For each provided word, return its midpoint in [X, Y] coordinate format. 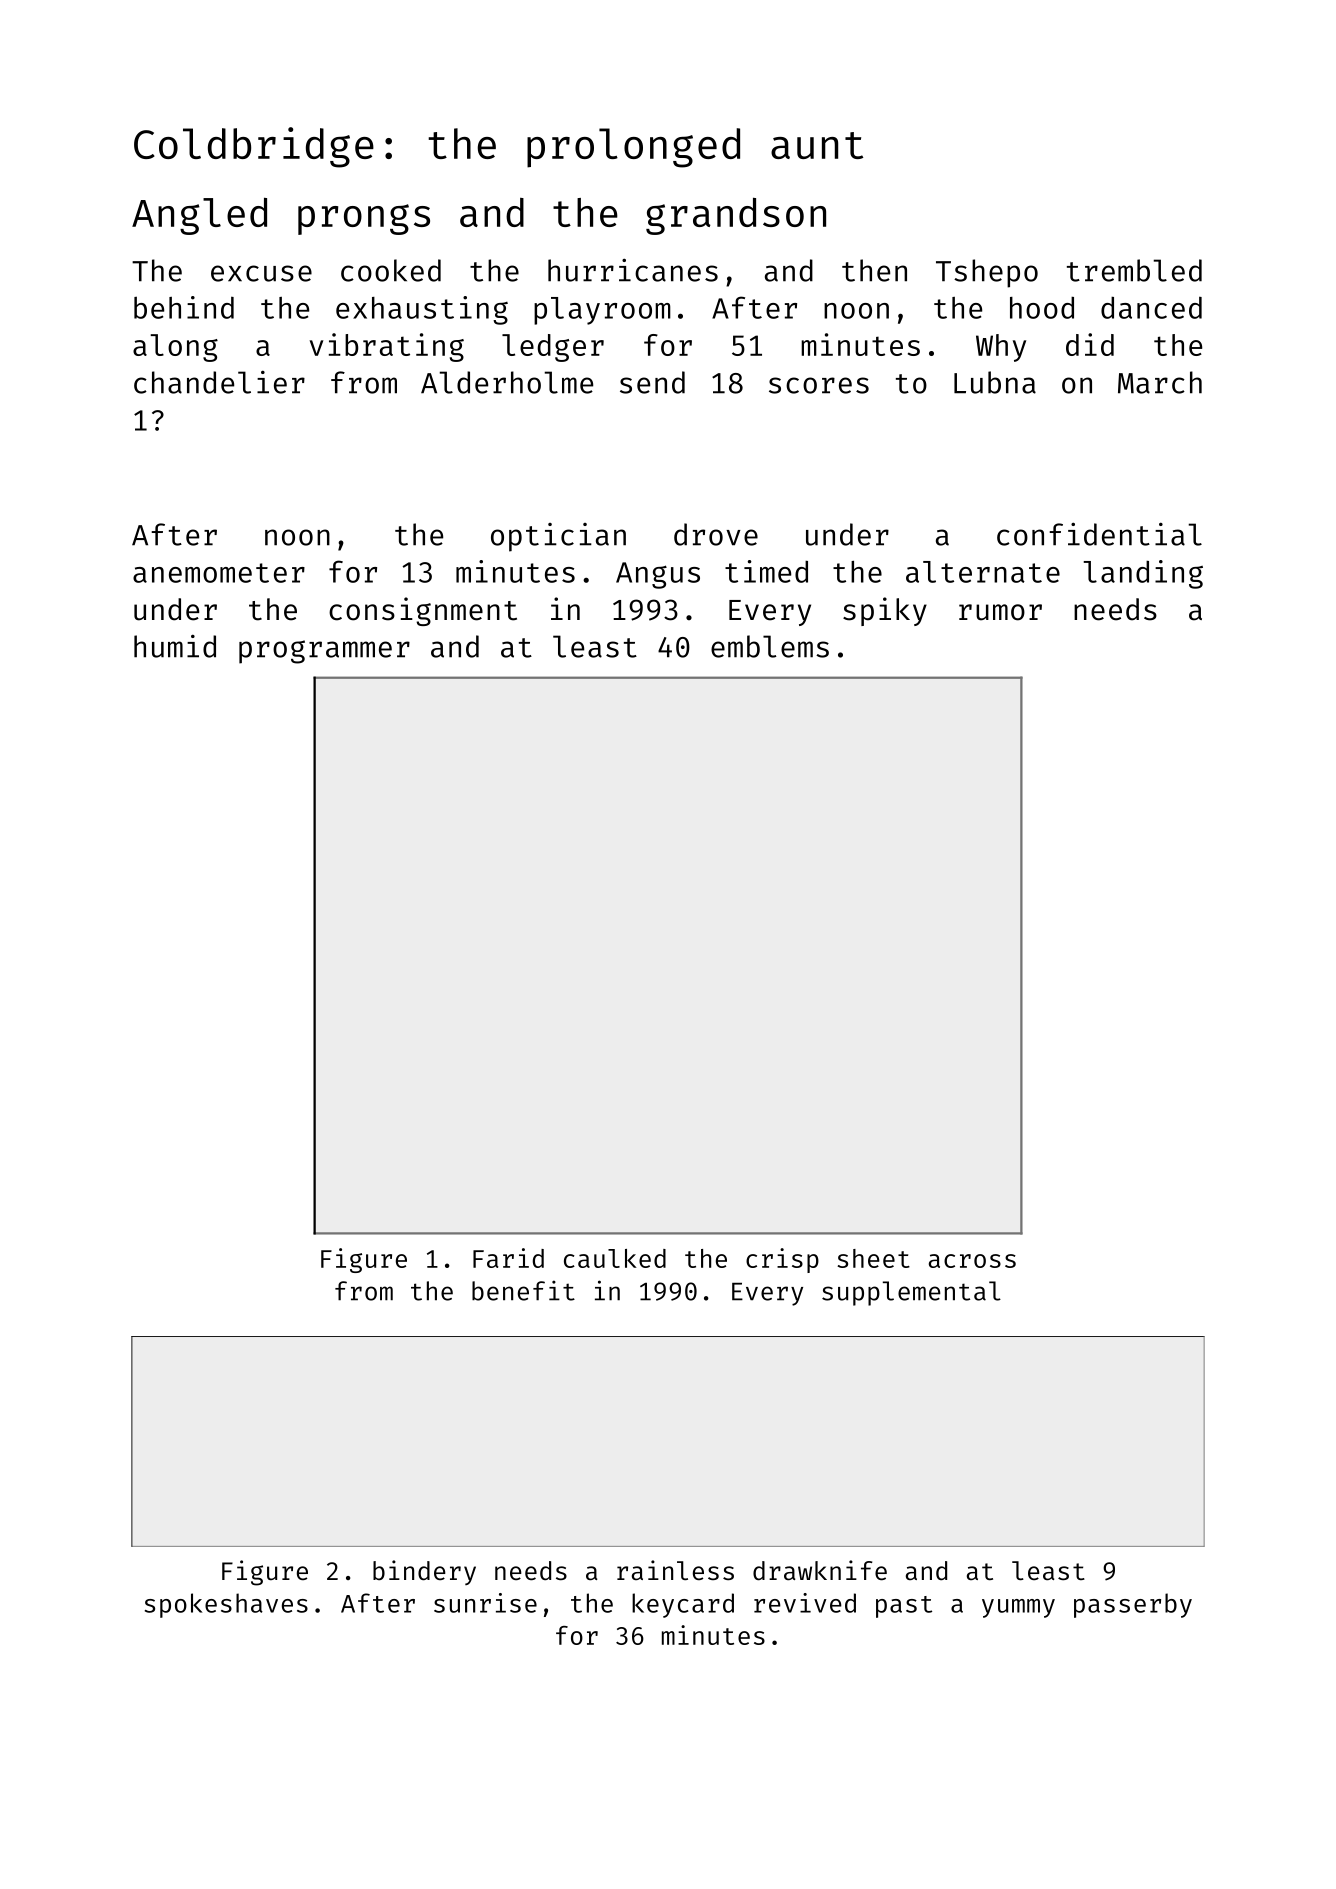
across [972, 1261]
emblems [770, 646]
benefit [523, 1290]
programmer [324, 652]
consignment [423, 611]
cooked [391, 270]
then [874, 270]
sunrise [485, 1603]
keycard [683, 1605]
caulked [615, 1258]
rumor [1000, 612]
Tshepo [987, 273]
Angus [658, 575]
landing [1143, 574]
